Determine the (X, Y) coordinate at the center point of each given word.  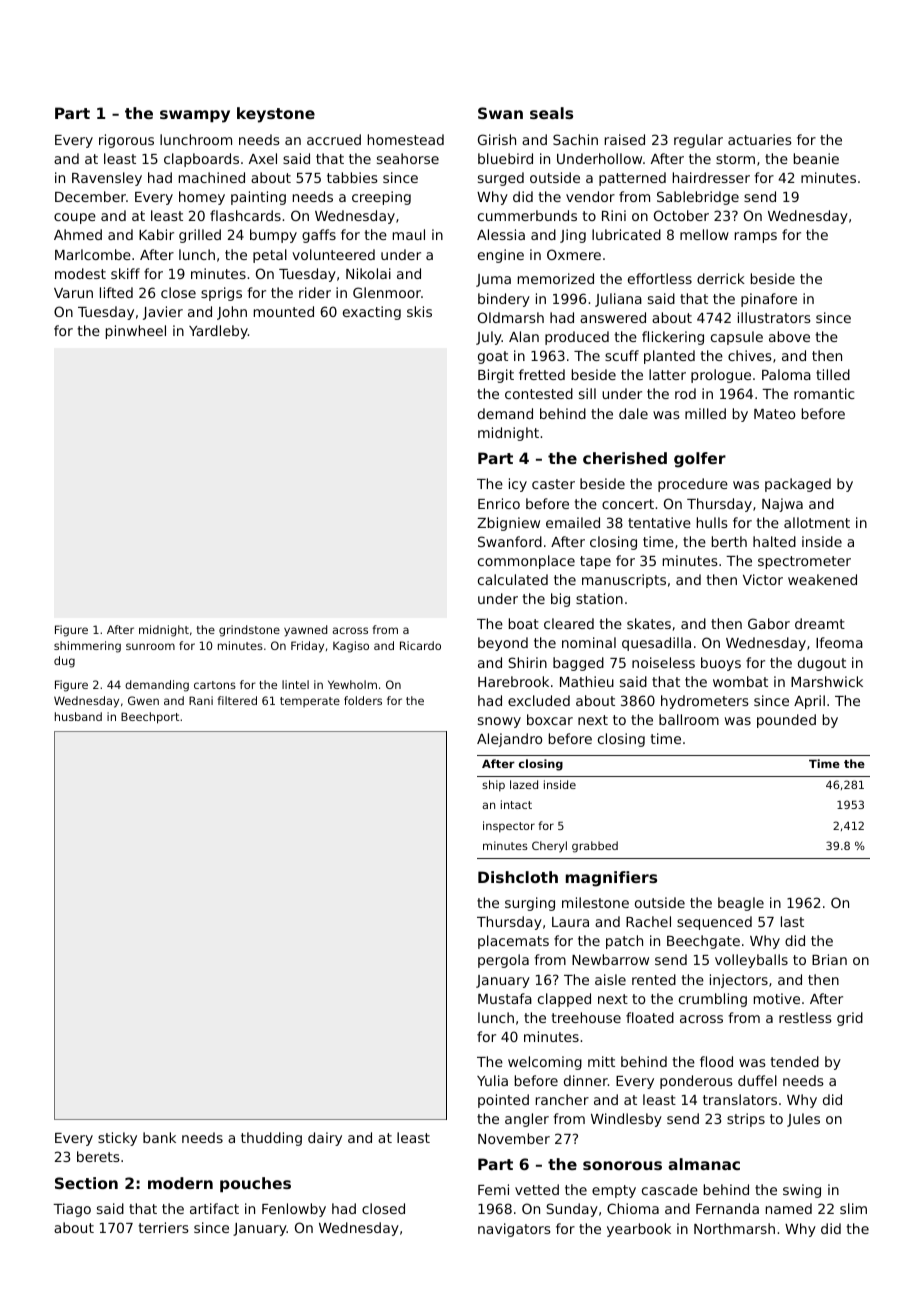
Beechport (150, 718)
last (792, 921)
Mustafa (505, 998)
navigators (514, 1230)
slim (853, 1208)
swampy (195, 116)
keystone (276, 115)
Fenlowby (294, 1210)
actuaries (760, 139)
